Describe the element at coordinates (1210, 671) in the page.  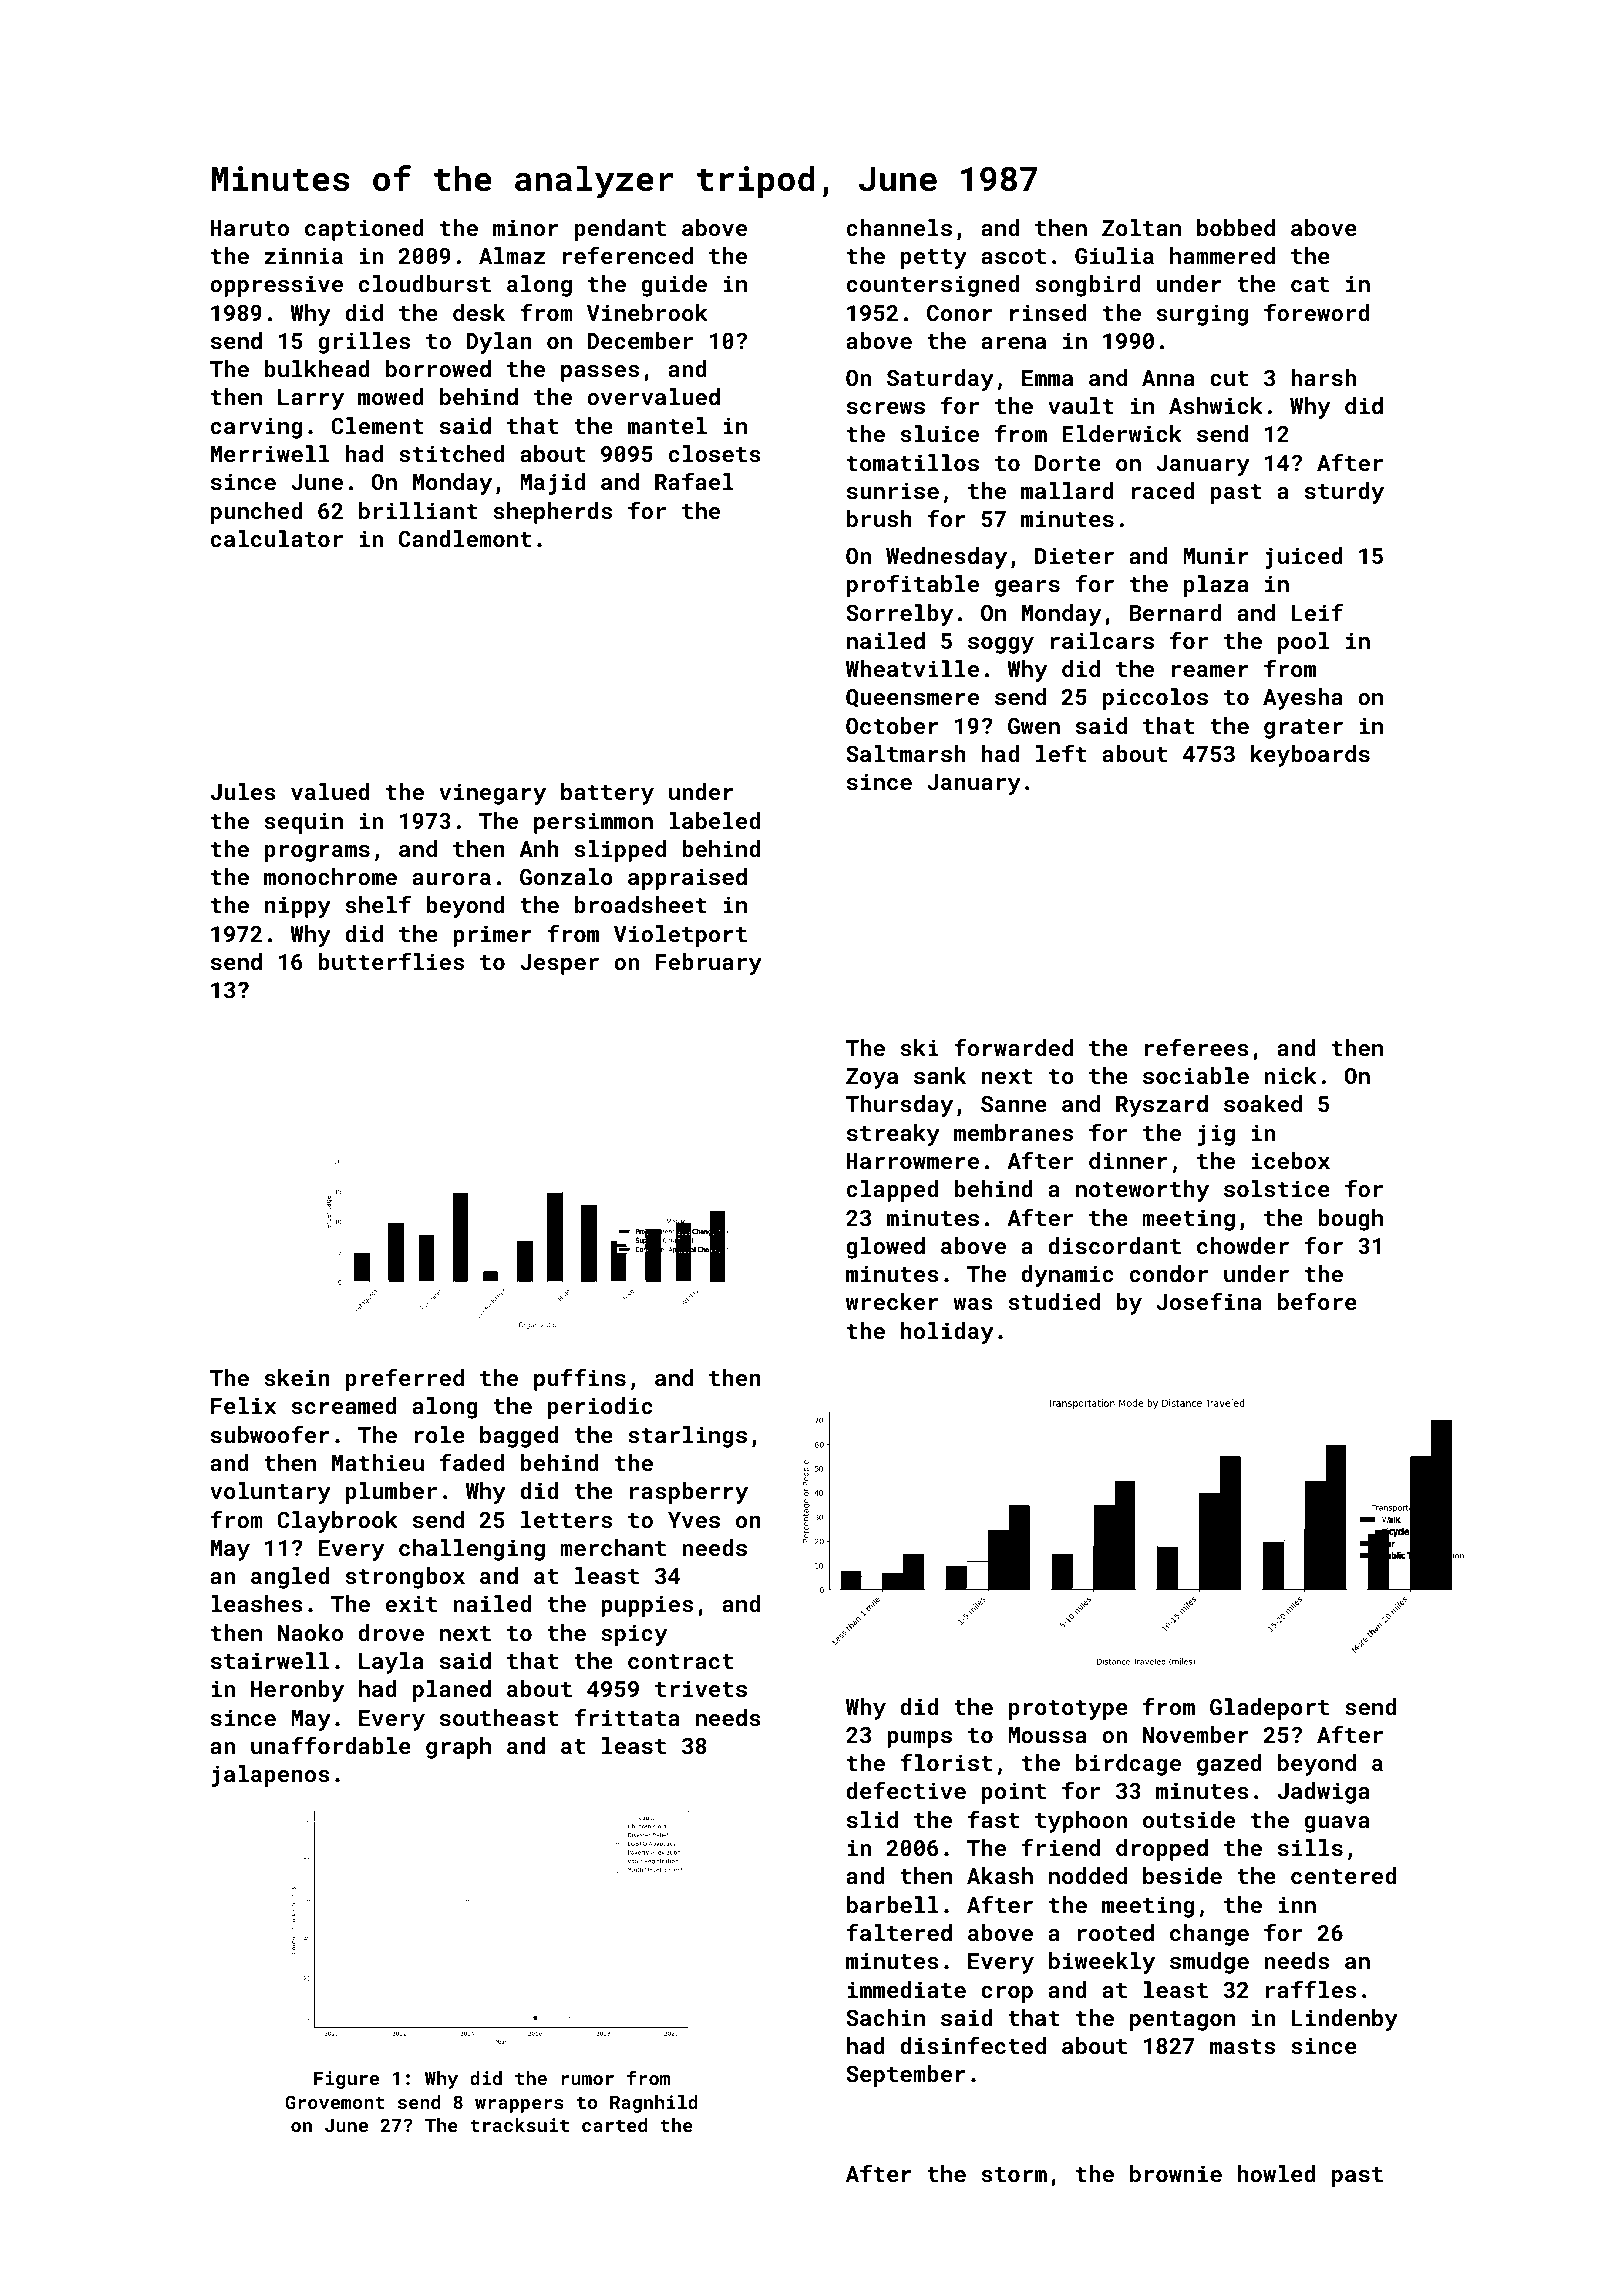
I see `reamer` at that location.
